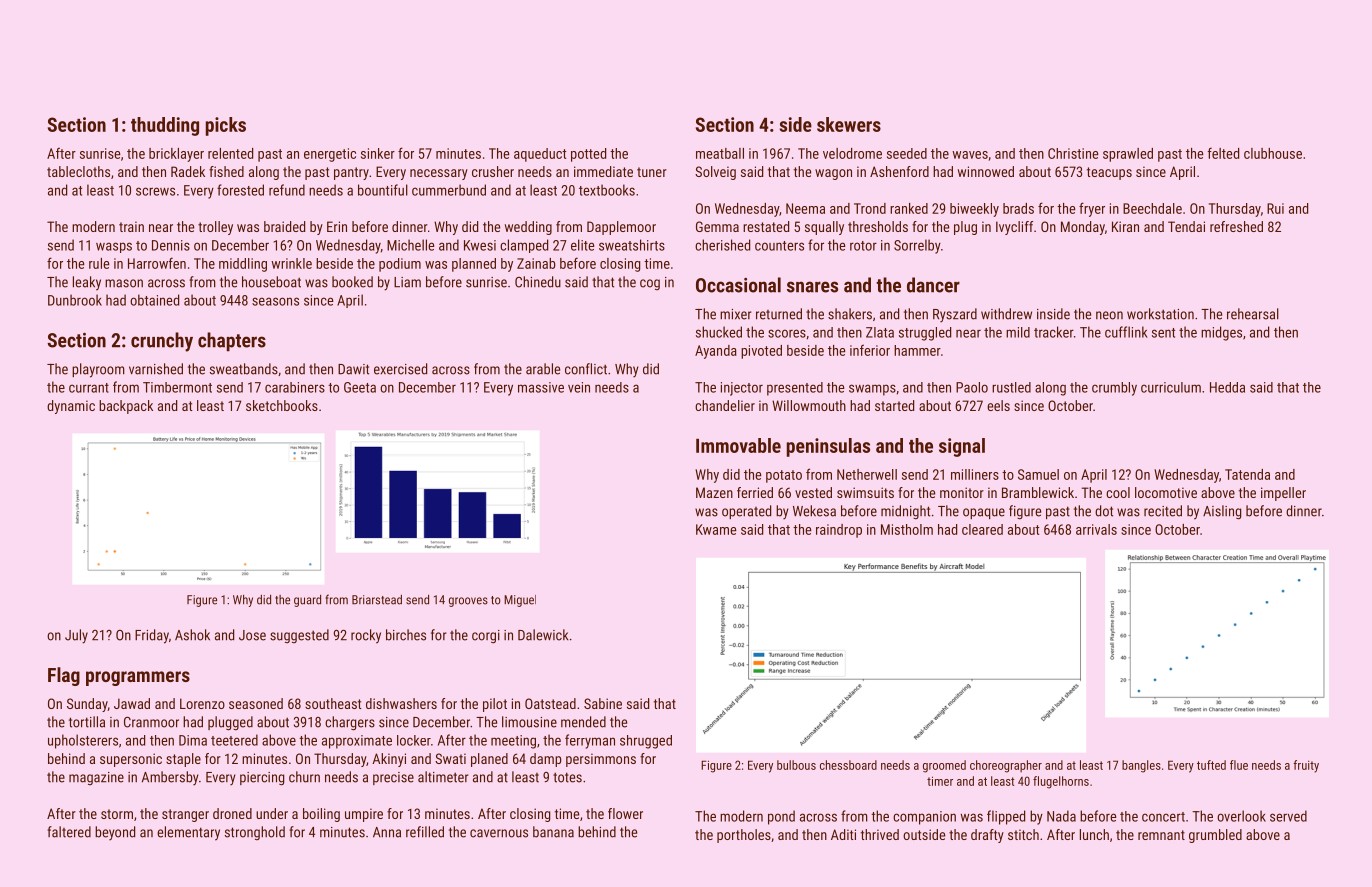 This document has width=1372, height=887. I want to click on refreshed, so click(1236, 226).
